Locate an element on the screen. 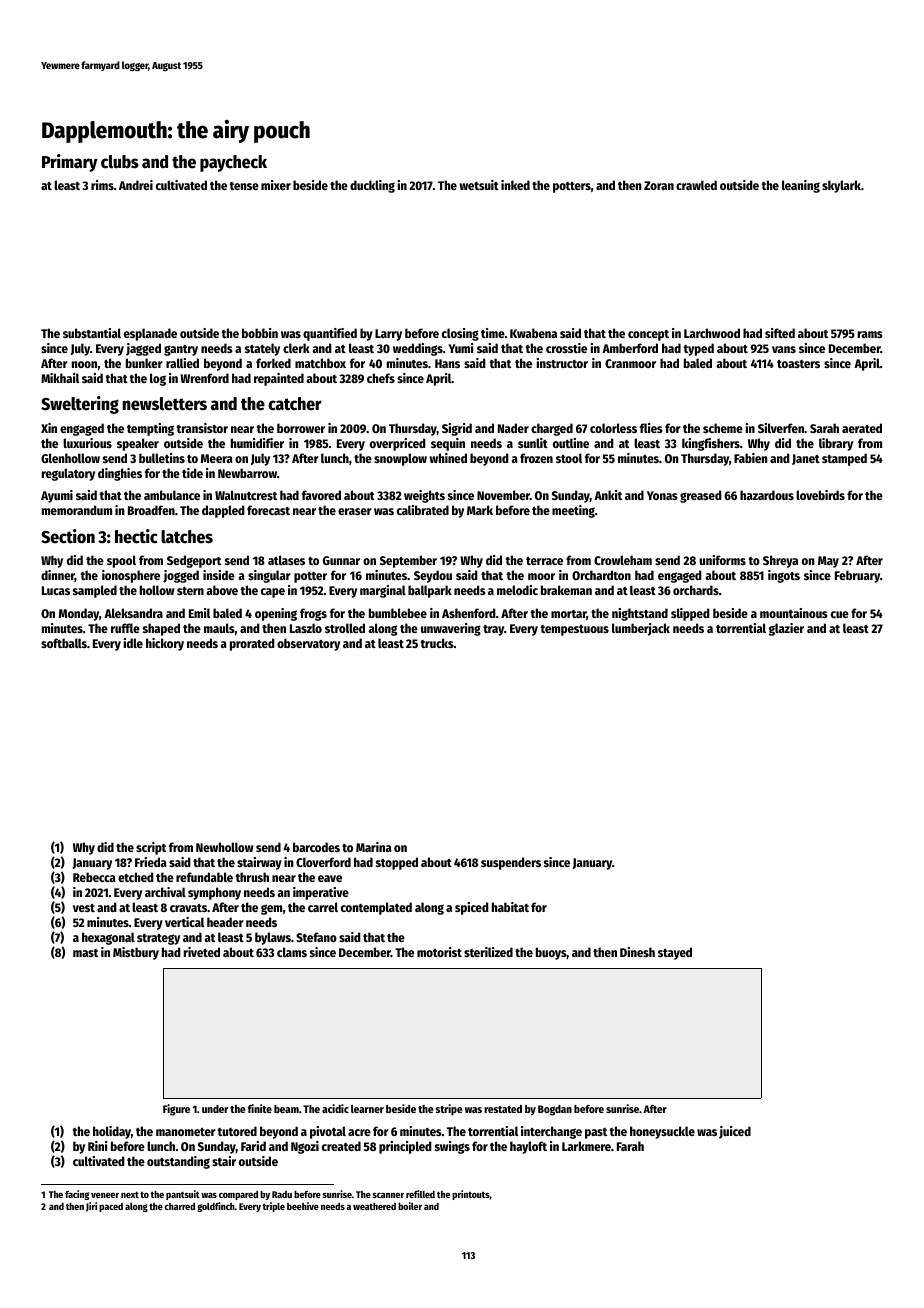  chefs is located at coordinates (381, 378).
